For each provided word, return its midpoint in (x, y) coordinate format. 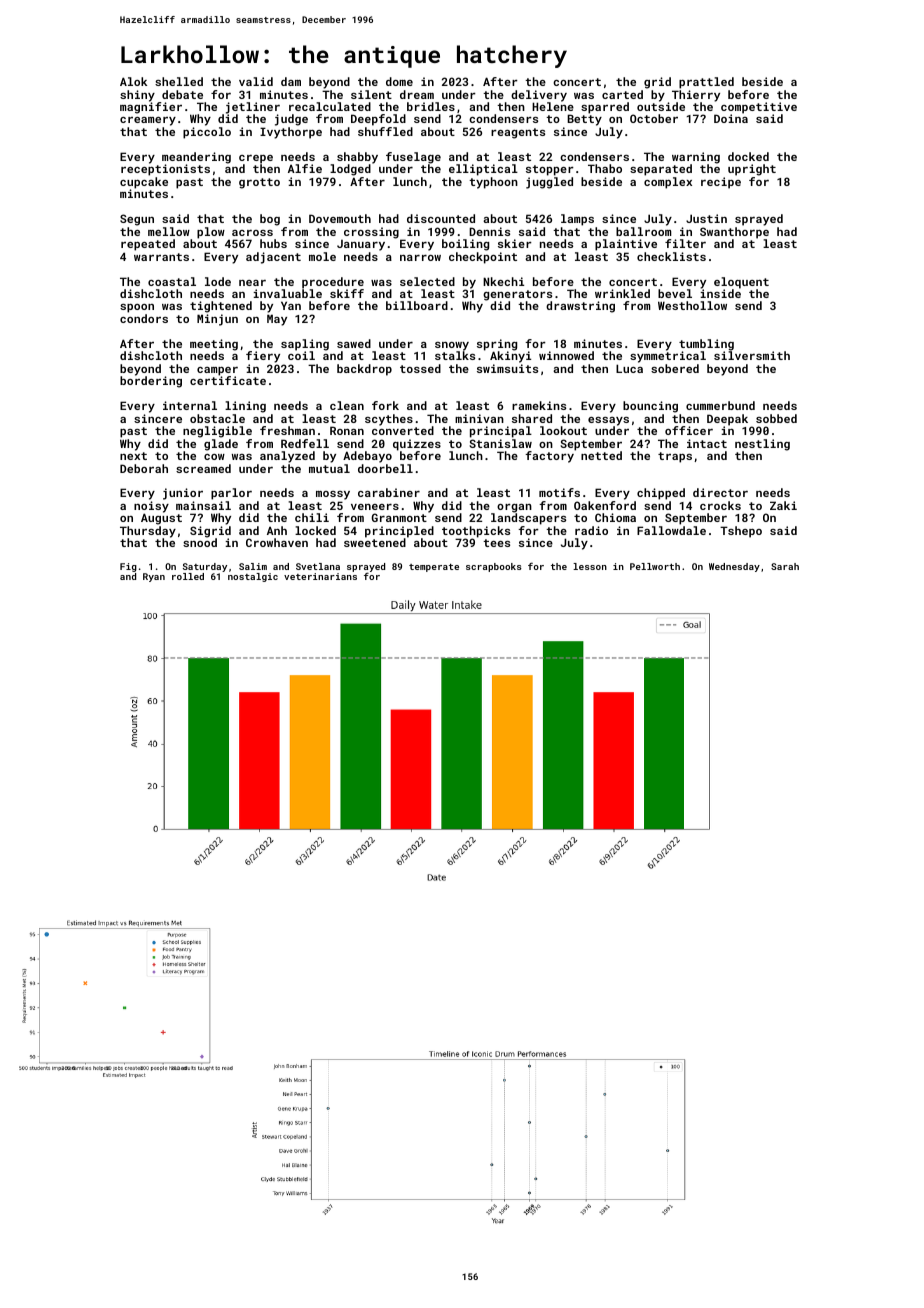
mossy (333, 495)
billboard (417, 305)
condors (144, 318)
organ (514, 509)
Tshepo (741, 532)
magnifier (151, 108)
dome (399, 81)
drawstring (580, 307)
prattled (706, 83)
